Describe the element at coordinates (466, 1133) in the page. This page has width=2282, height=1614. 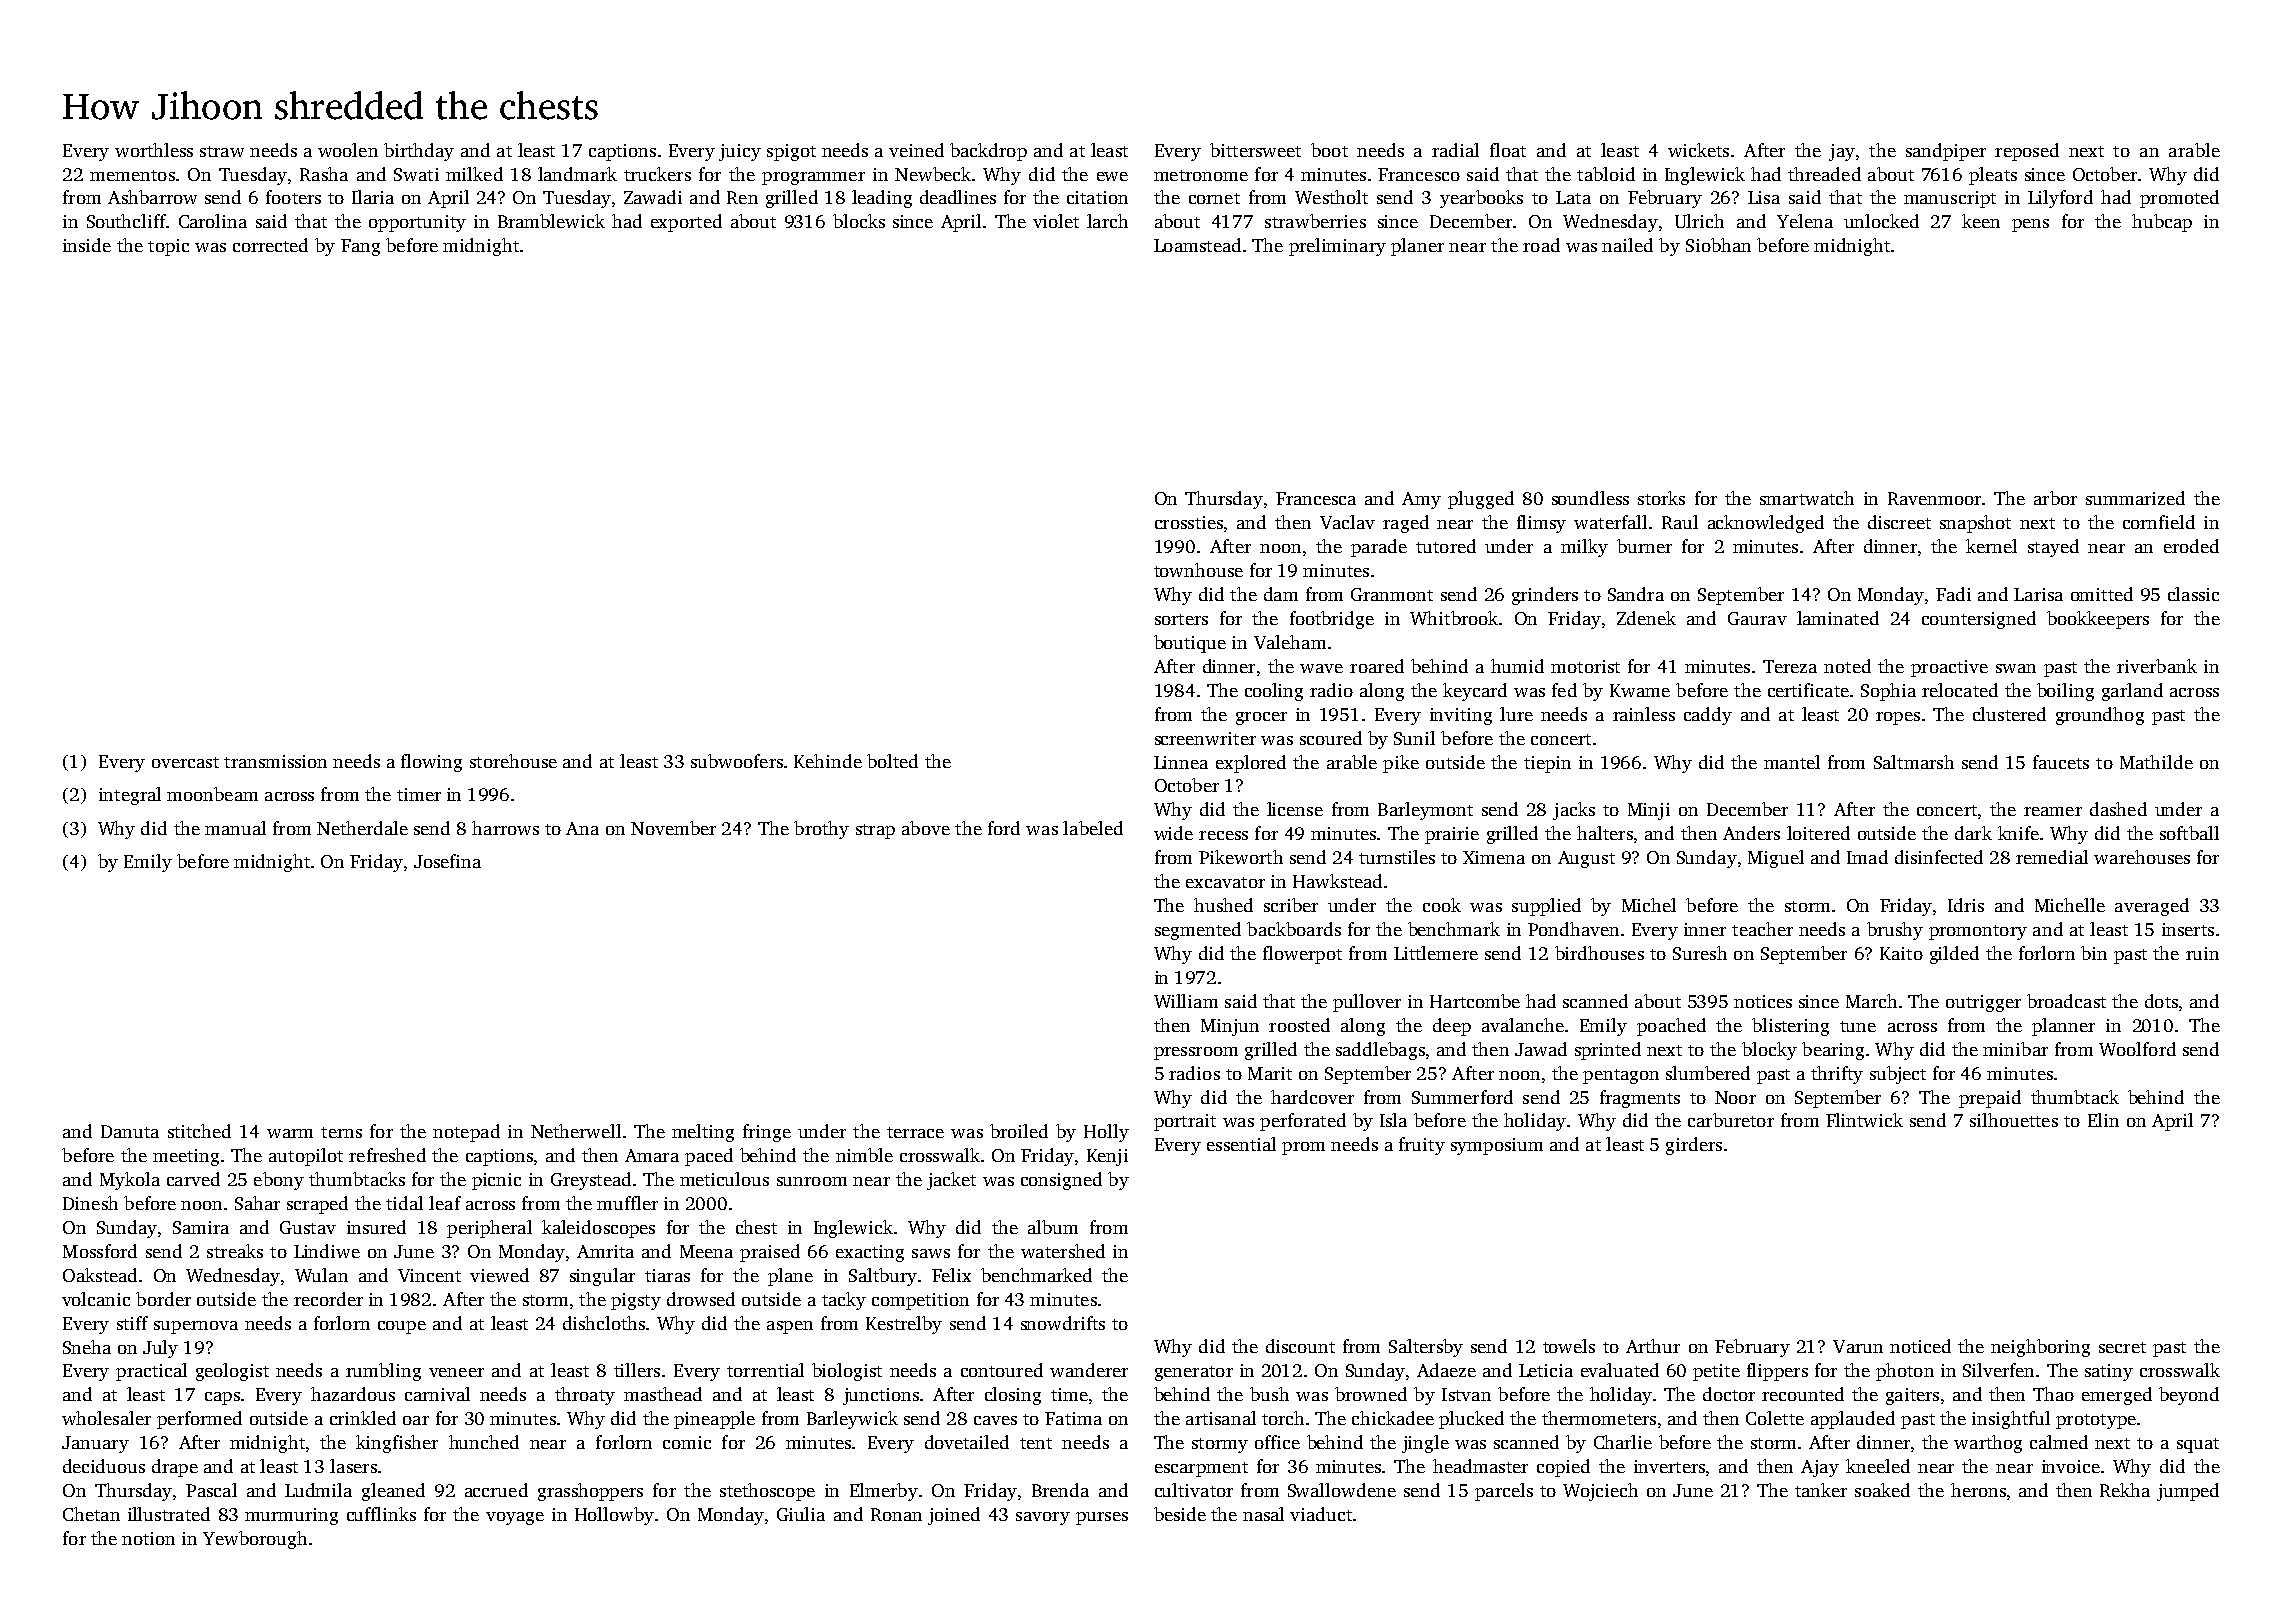
I see `notepad` at that location.
